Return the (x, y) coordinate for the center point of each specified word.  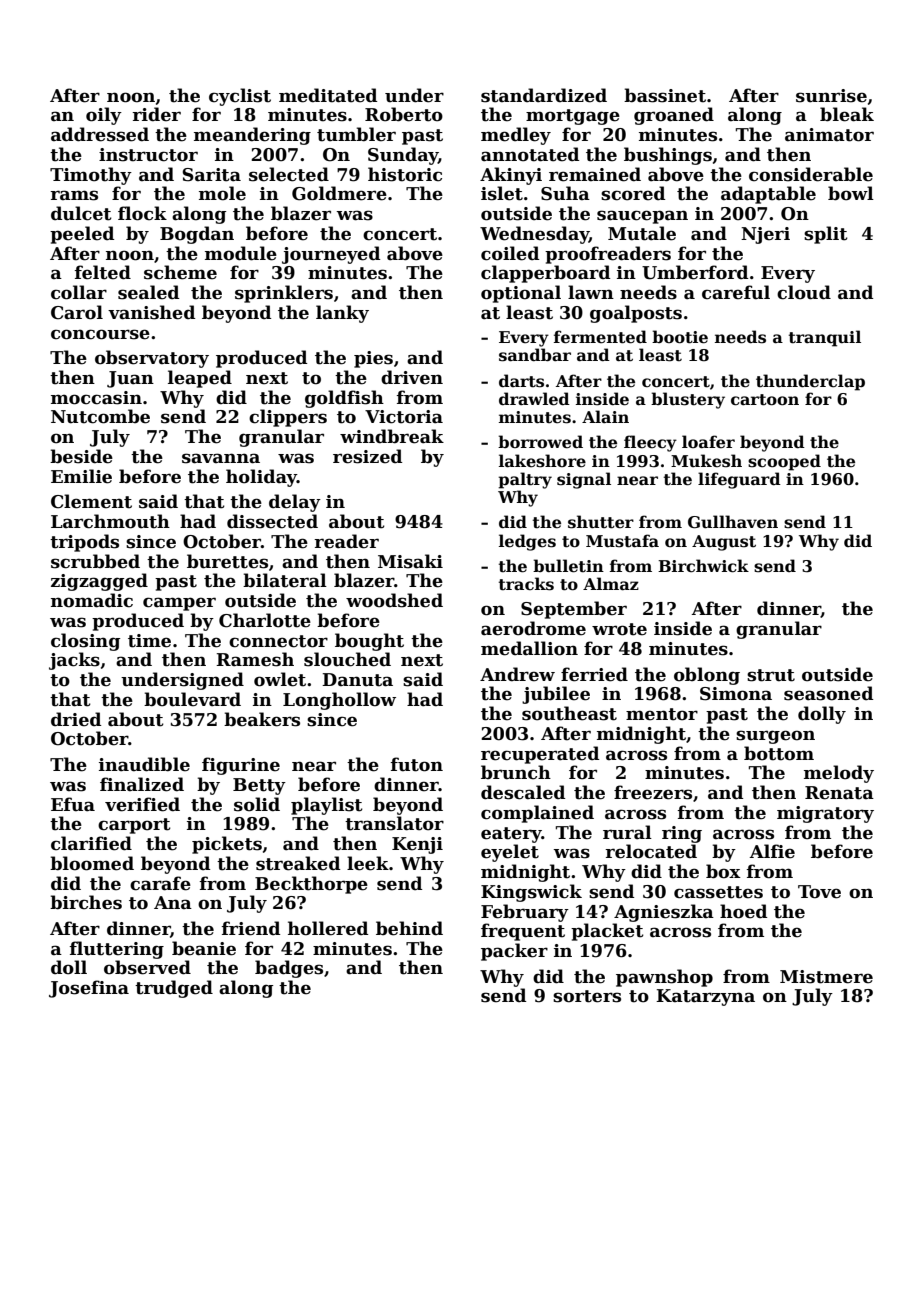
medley (516, 136)
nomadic (92, 600)
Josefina (89, 989)
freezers (653, 792)
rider (156, 114)
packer (514, 952)
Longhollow (339, 701)
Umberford (695, 272)
